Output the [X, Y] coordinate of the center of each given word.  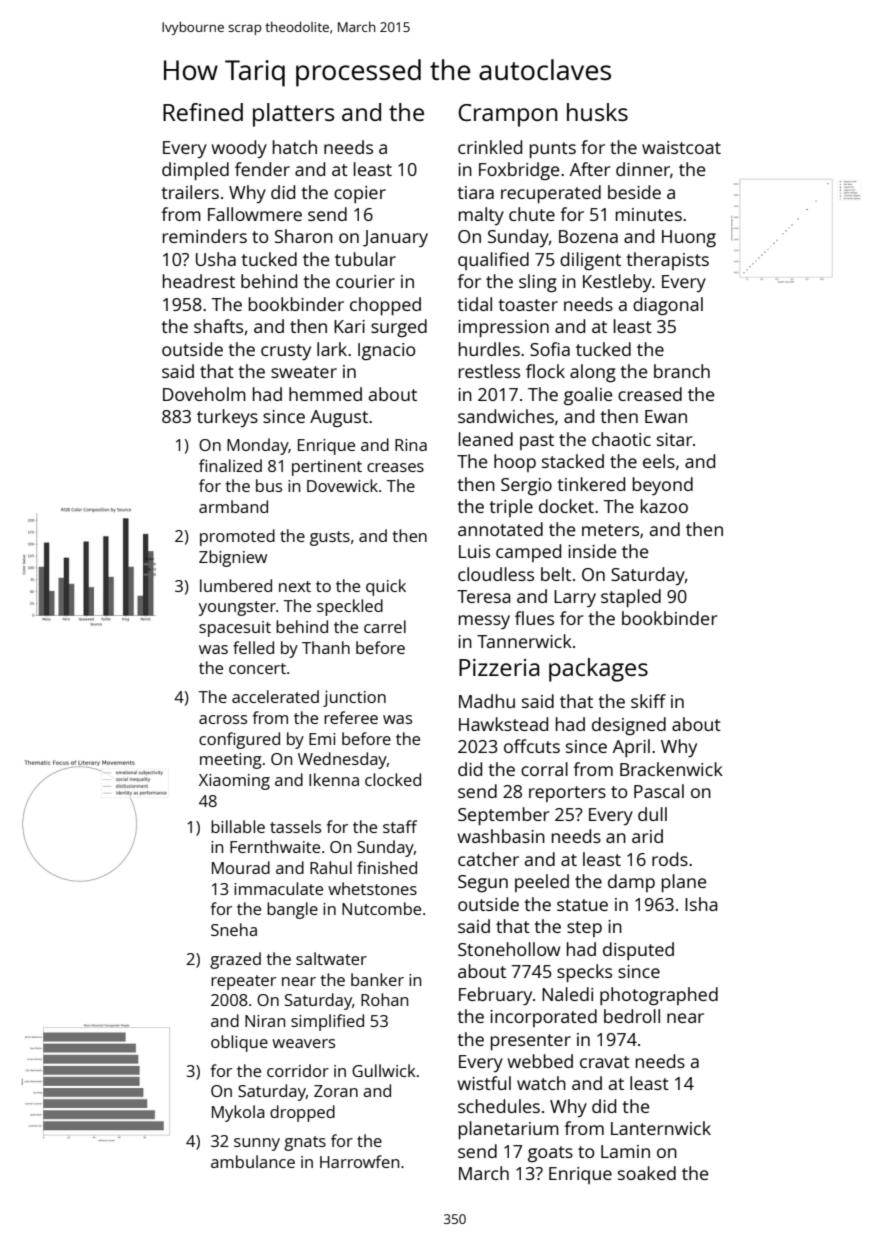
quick [386, 587]
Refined [203, 112]
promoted [237, 537]
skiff [648, 701]
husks [597, 112]
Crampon [508, 115]
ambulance [253, 1161]
